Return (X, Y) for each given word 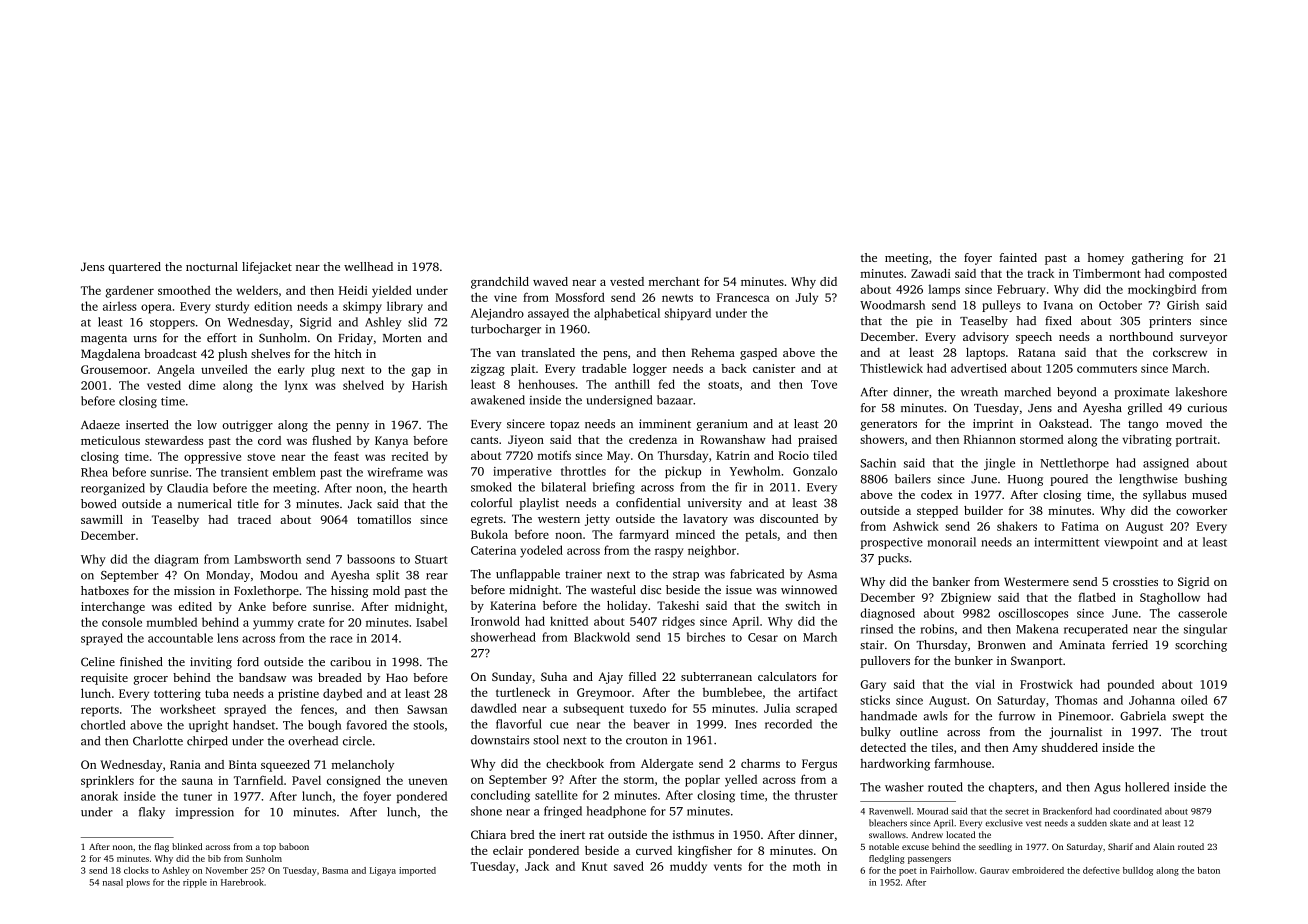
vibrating (1147, 440)
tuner (198, 797)
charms (760, 763)
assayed (548, 314)
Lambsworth (267, 559)
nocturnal (212, 266)
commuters (1107, 369)
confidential (648, 502)
